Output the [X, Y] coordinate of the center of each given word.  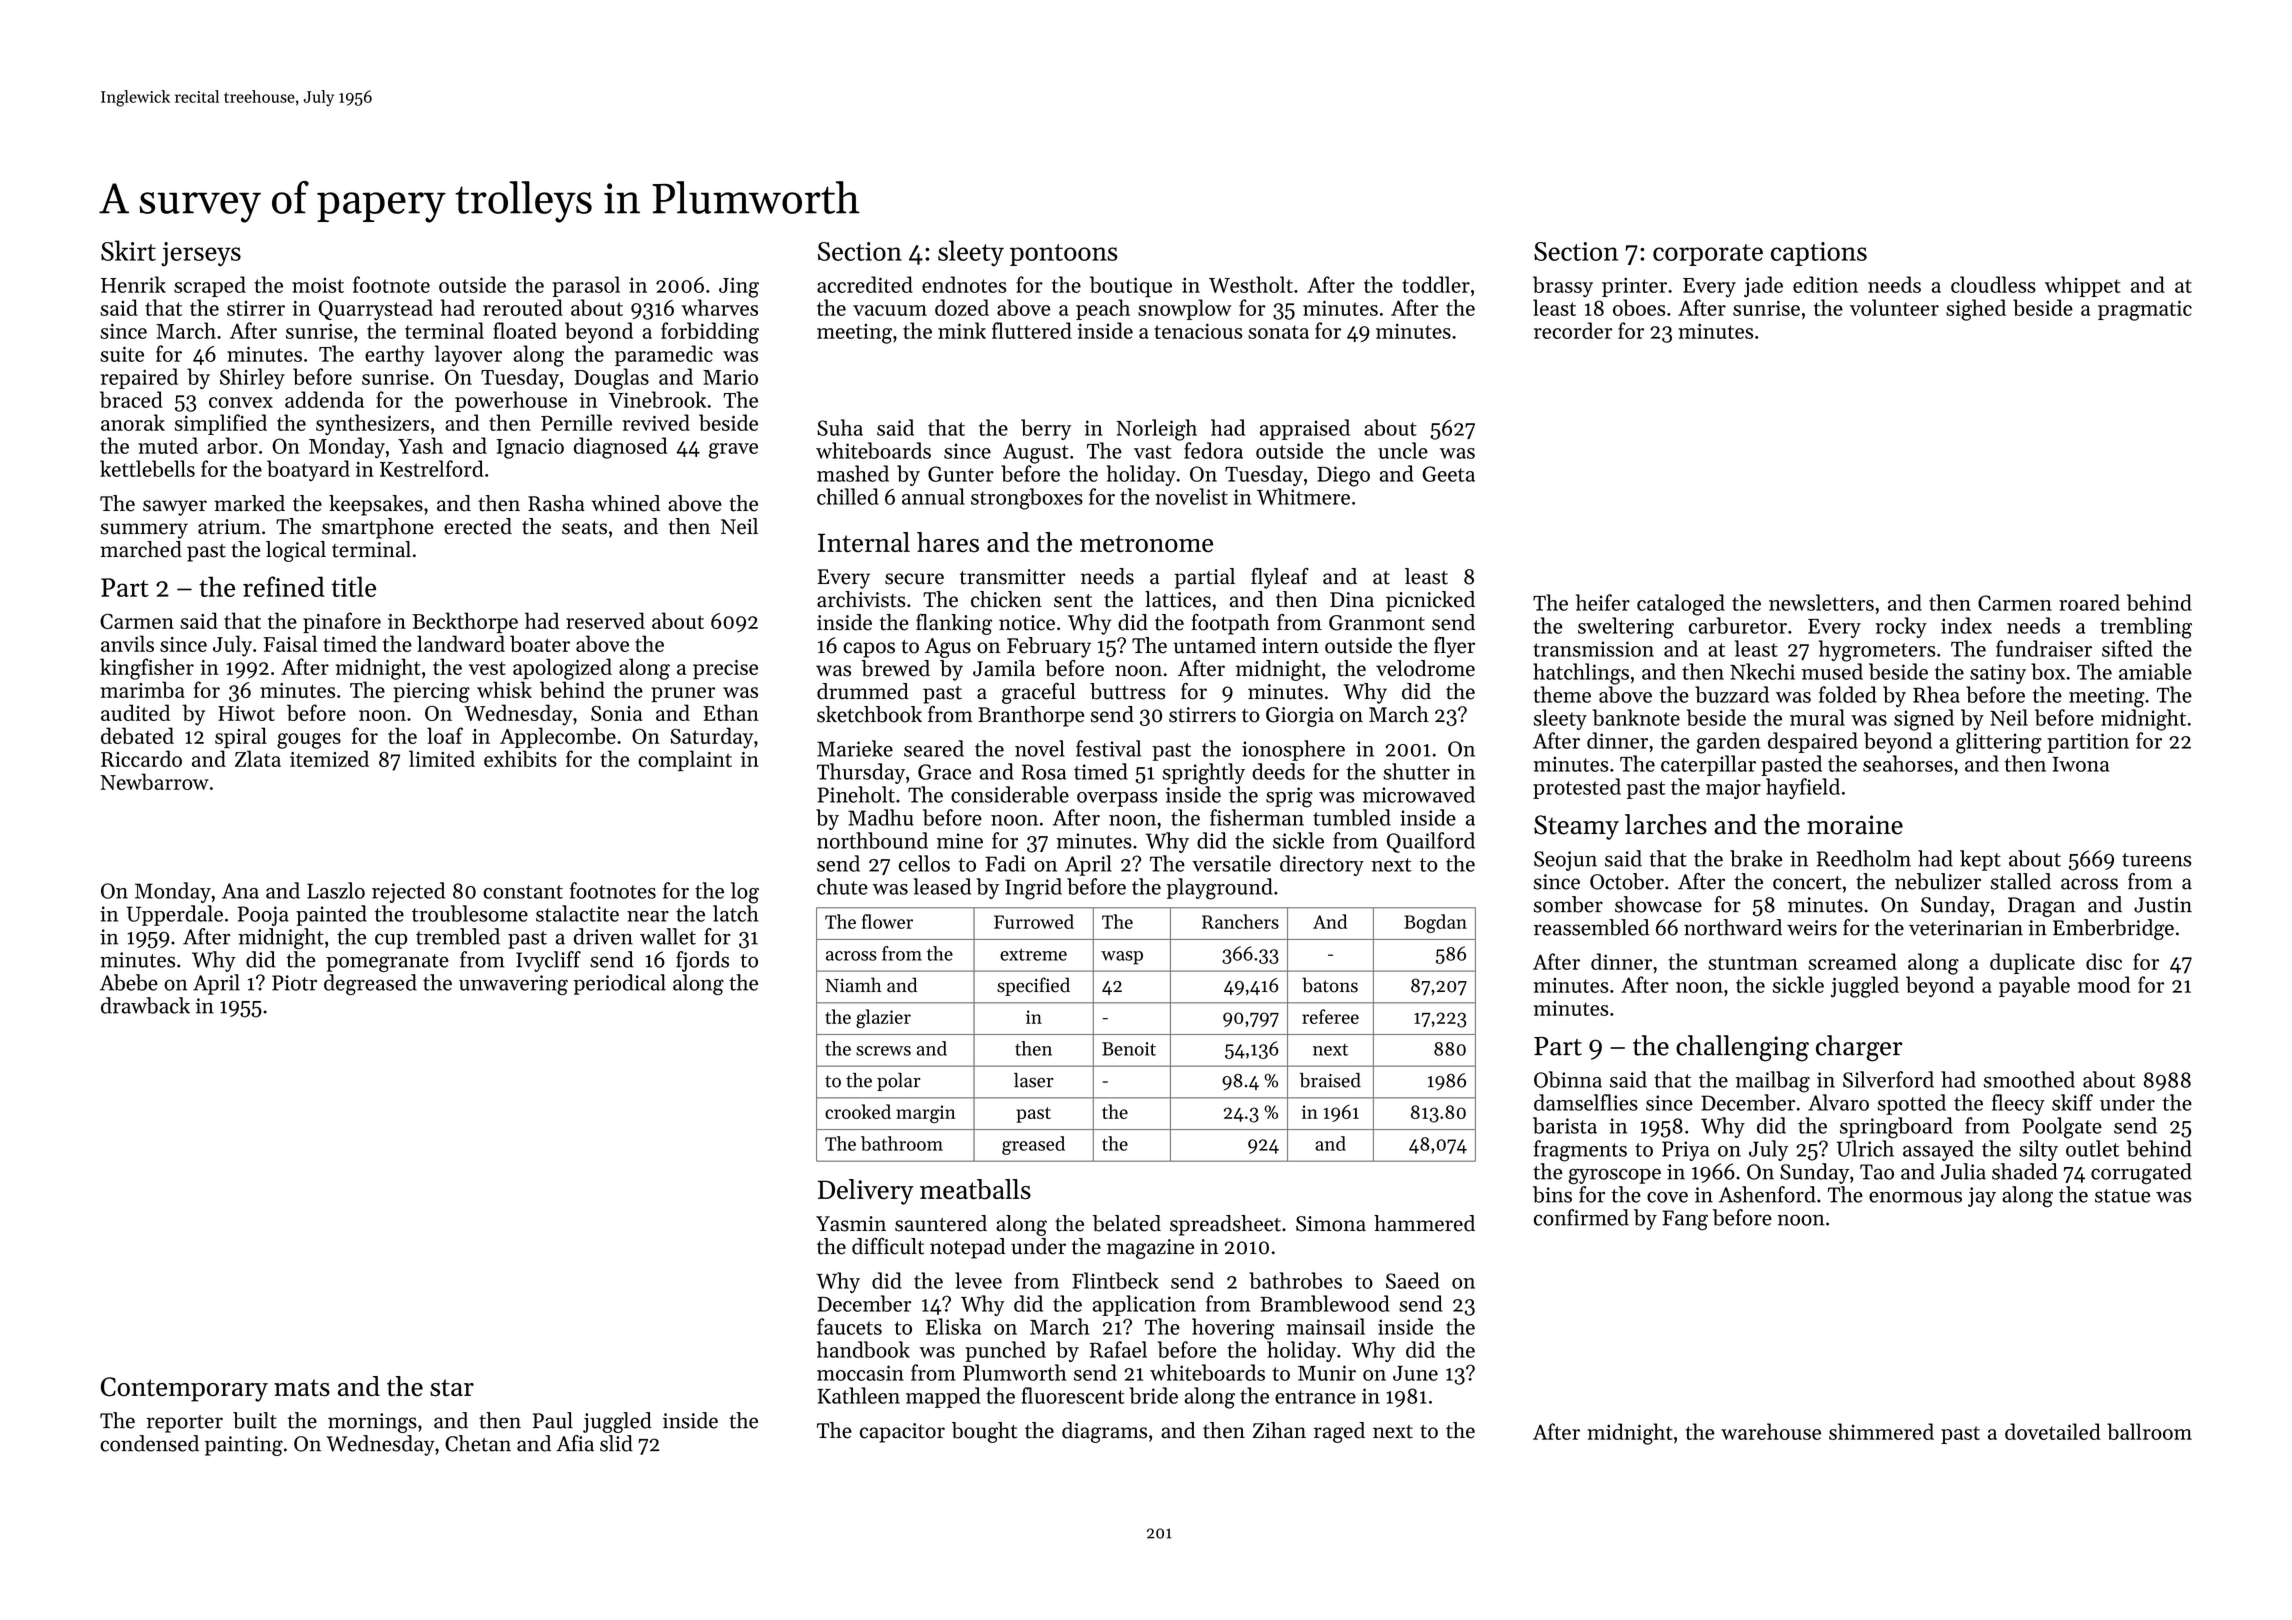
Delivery [866, 1192]
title [353, 586]
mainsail [1326, 1326]
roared [2089, 602]
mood [2104, 984]
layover [468, 355]
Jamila [1004, 668]
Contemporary [184, 1389]
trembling [2146, 628]
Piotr [294, 983]
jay [1982, 1197]
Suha [840, 427]
